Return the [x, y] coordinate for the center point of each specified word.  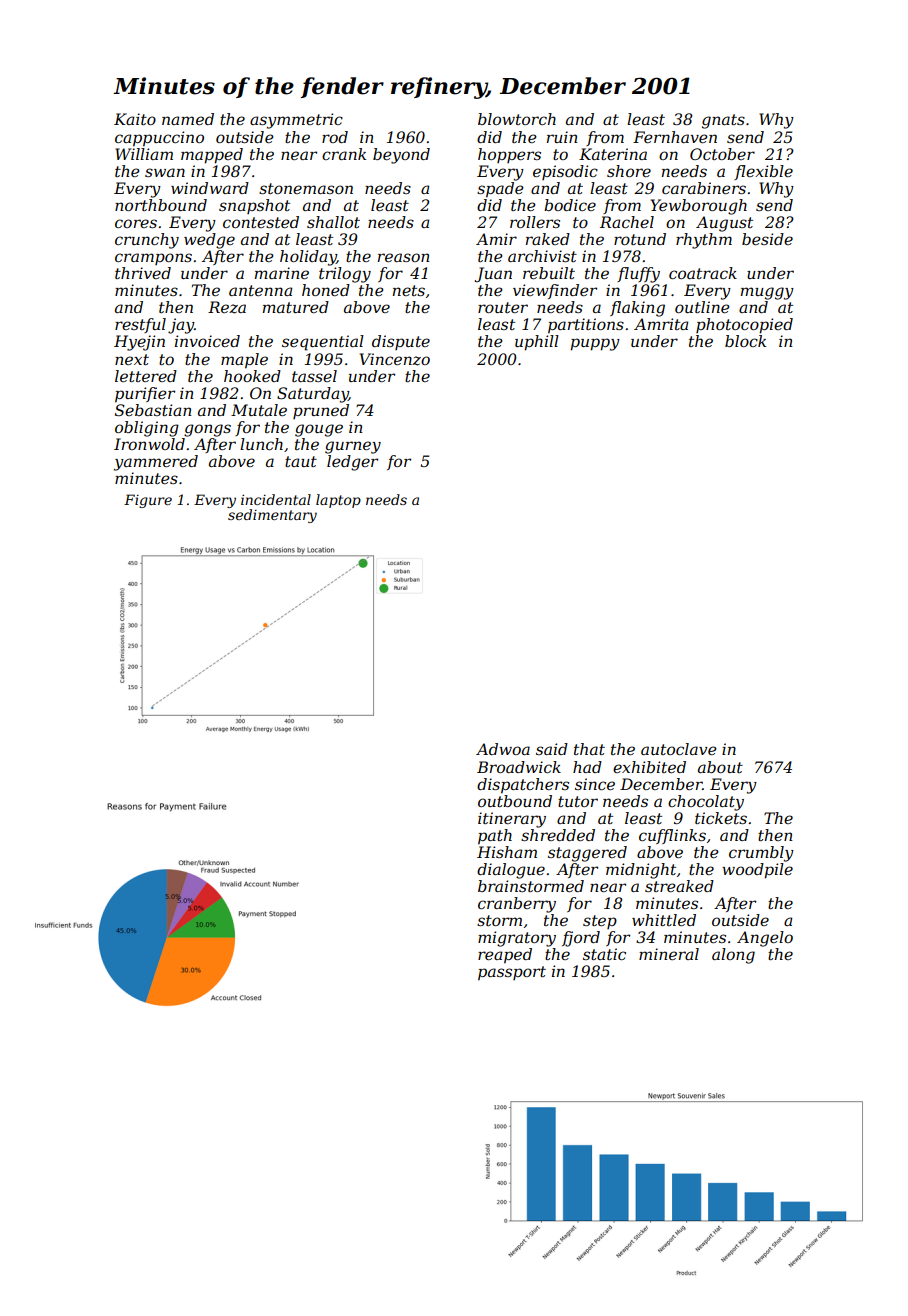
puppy [595, 344]
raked [548, 239]
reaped [505, 956]
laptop [338, 501]
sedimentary [272, 516]
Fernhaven [675, 137]
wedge [209, 241]
